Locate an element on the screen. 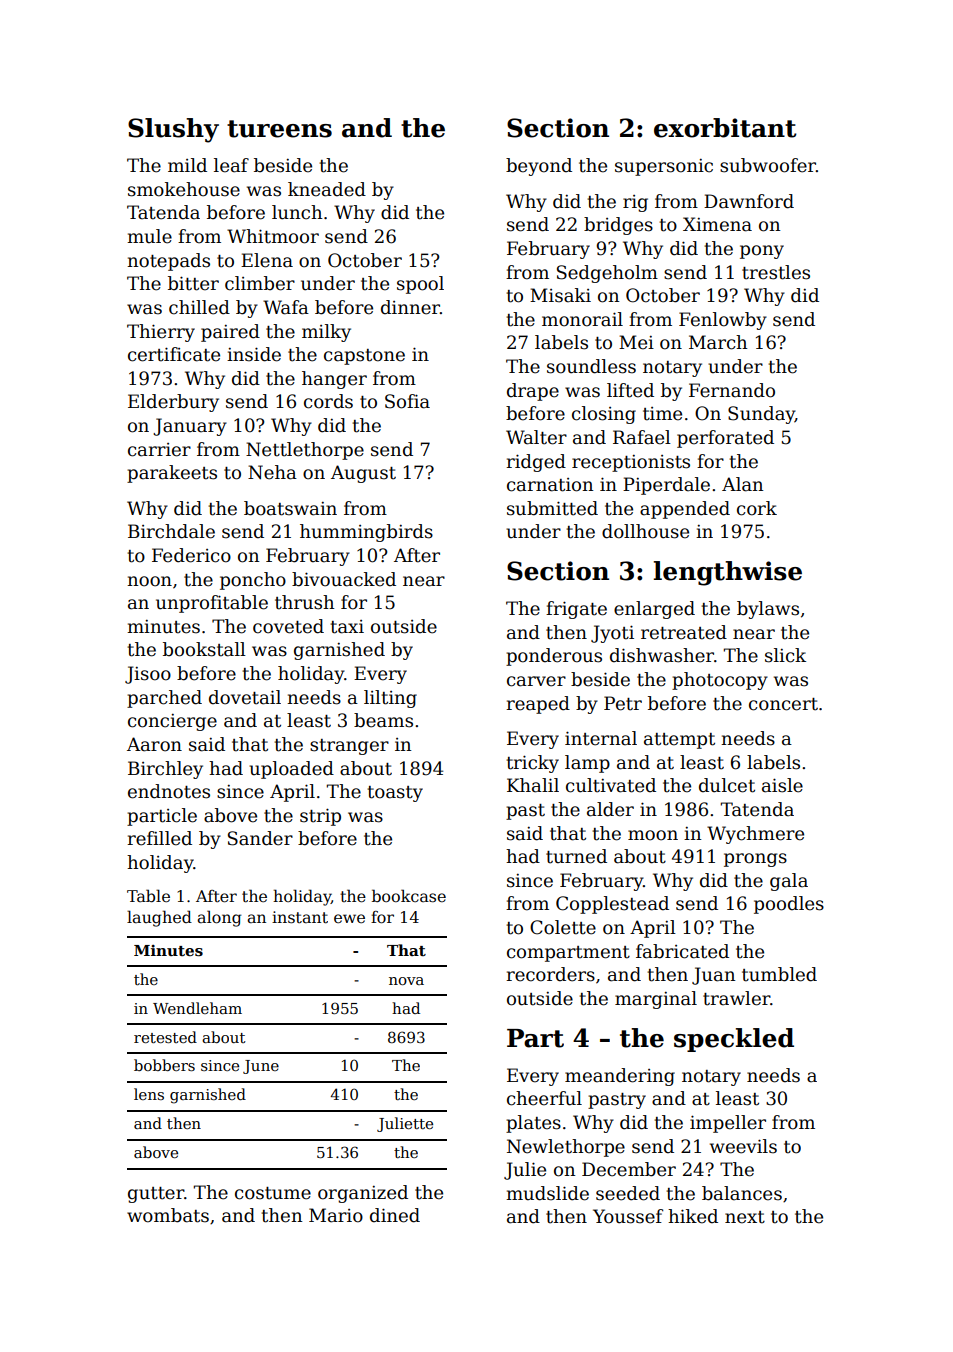 The width and height of the screenshot is (953, 1352). noon is located at coordinates (149, 581).
